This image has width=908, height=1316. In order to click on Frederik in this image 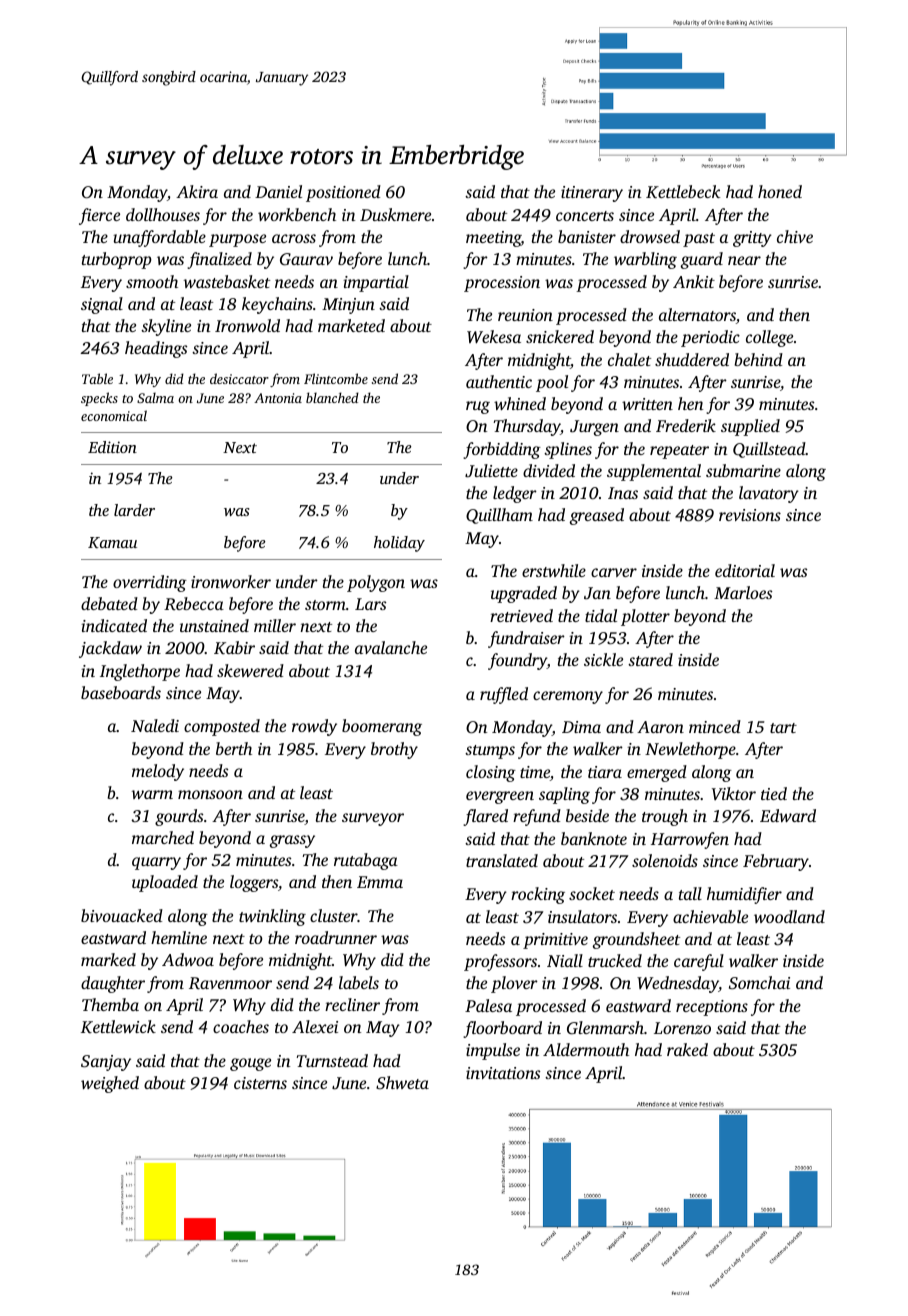, I will do `click(686, 425)`.
